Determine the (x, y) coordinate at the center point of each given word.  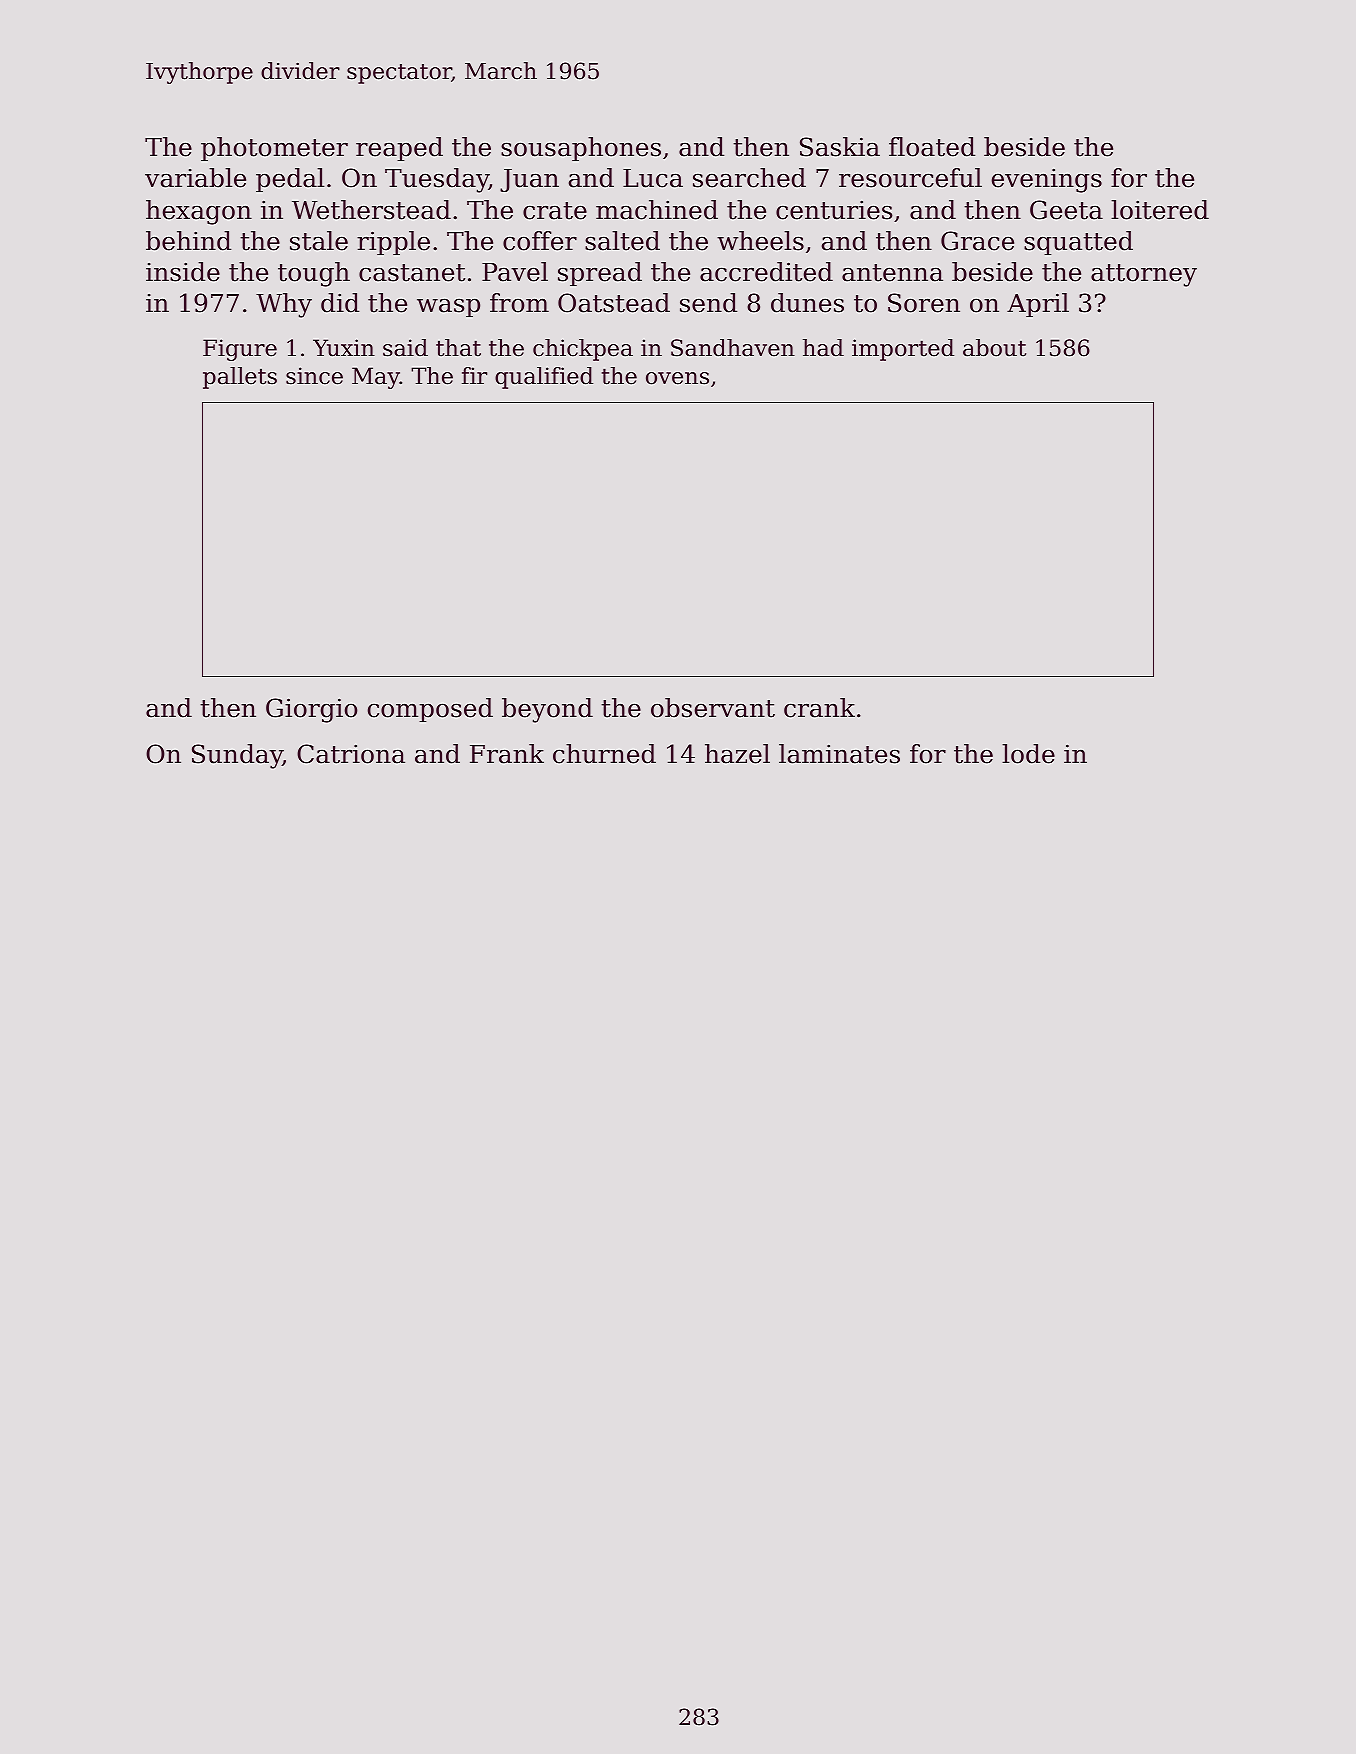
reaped (399, 149)
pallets (240, 378)
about (994, 348)
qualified (544, 378)
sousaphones (581, 149)
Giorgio (311, 710)
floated (932, 147)
